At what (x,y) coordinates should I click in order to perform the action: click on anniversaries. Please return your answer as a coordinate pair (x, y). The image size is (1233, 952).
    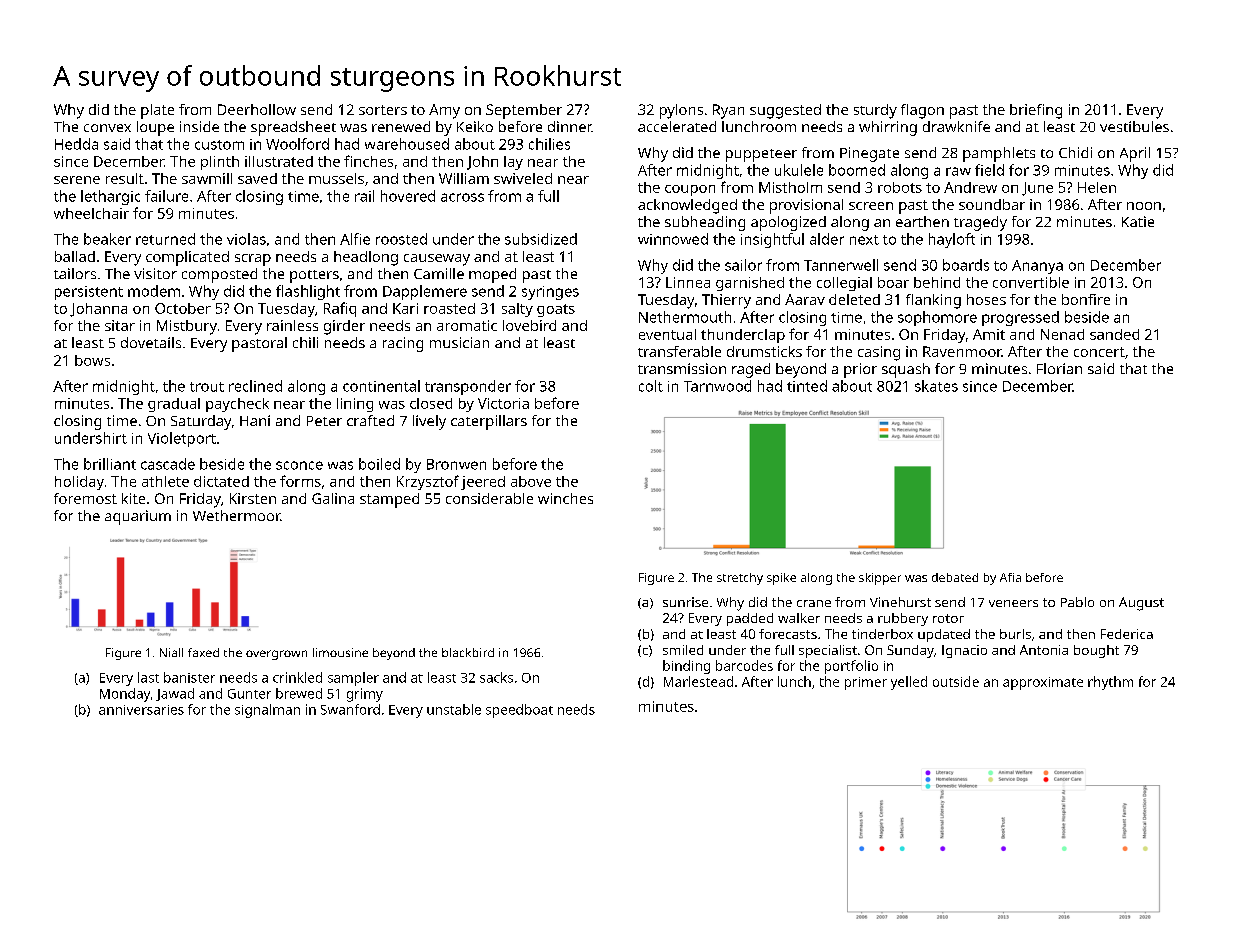
    Looking at the image, I should click on (141, 710).
